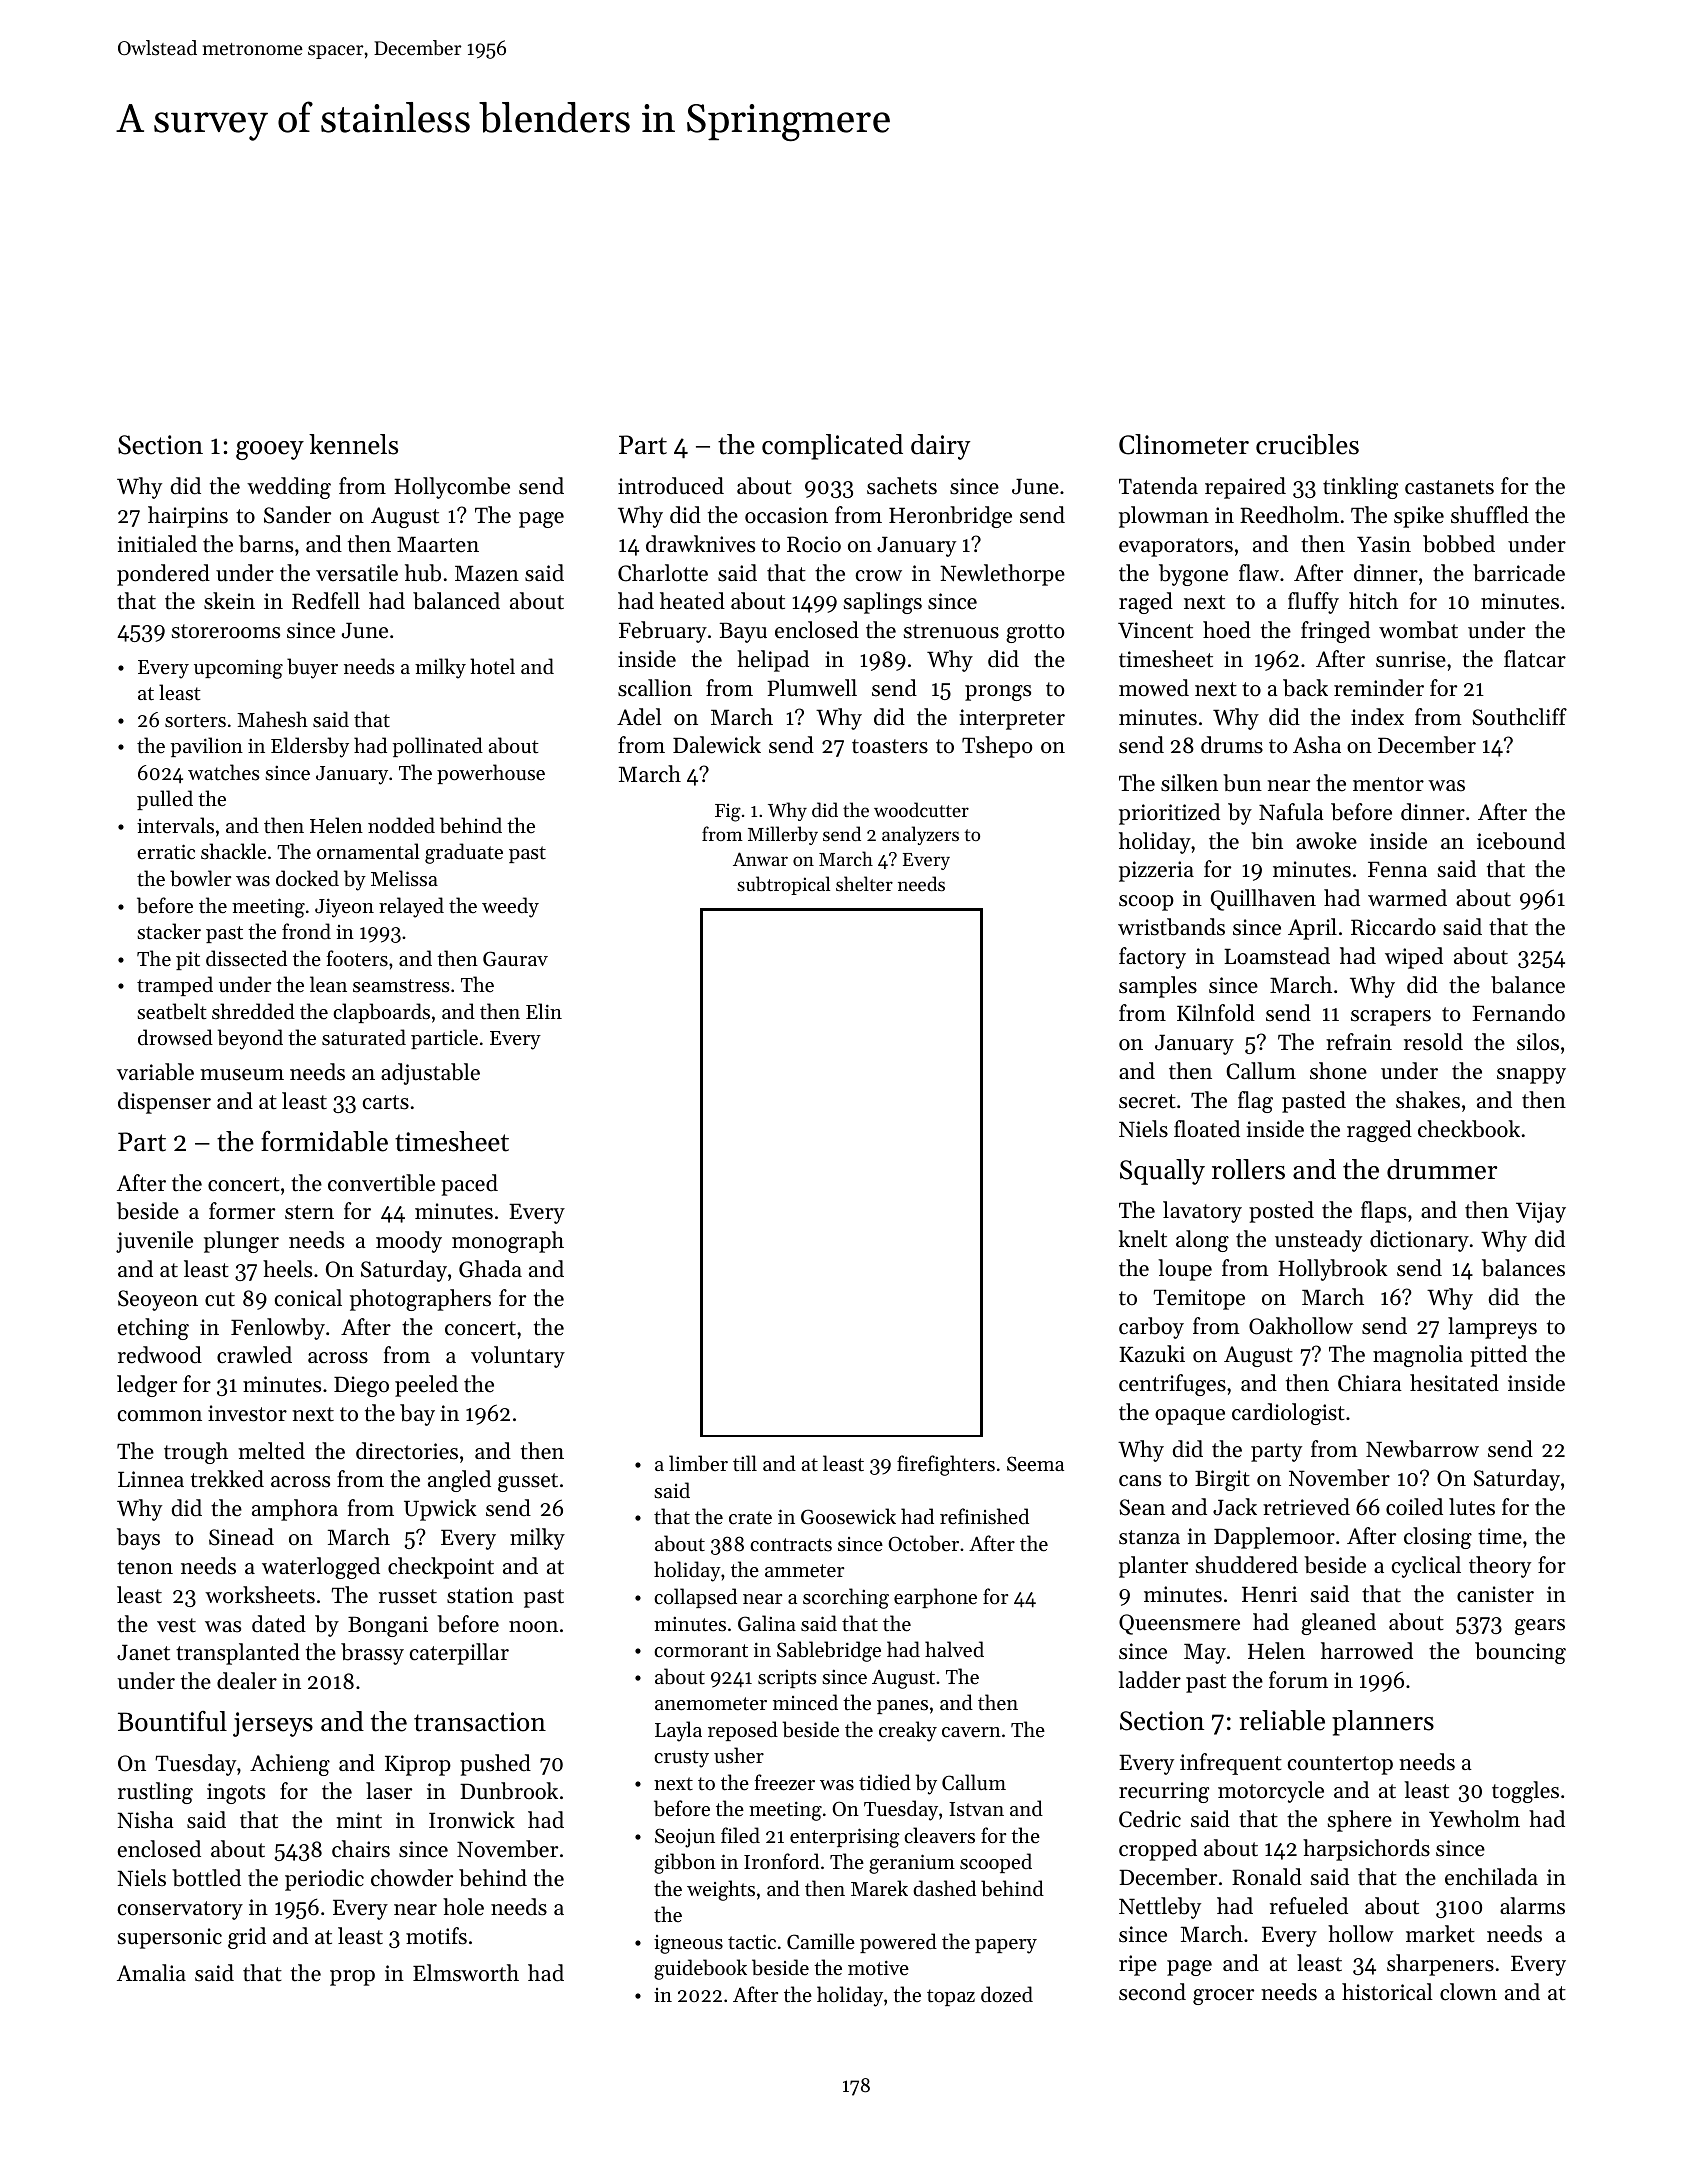 This screenshot has height=2178, width=1683. I want to click on dozed, so click(1007, 1994).
